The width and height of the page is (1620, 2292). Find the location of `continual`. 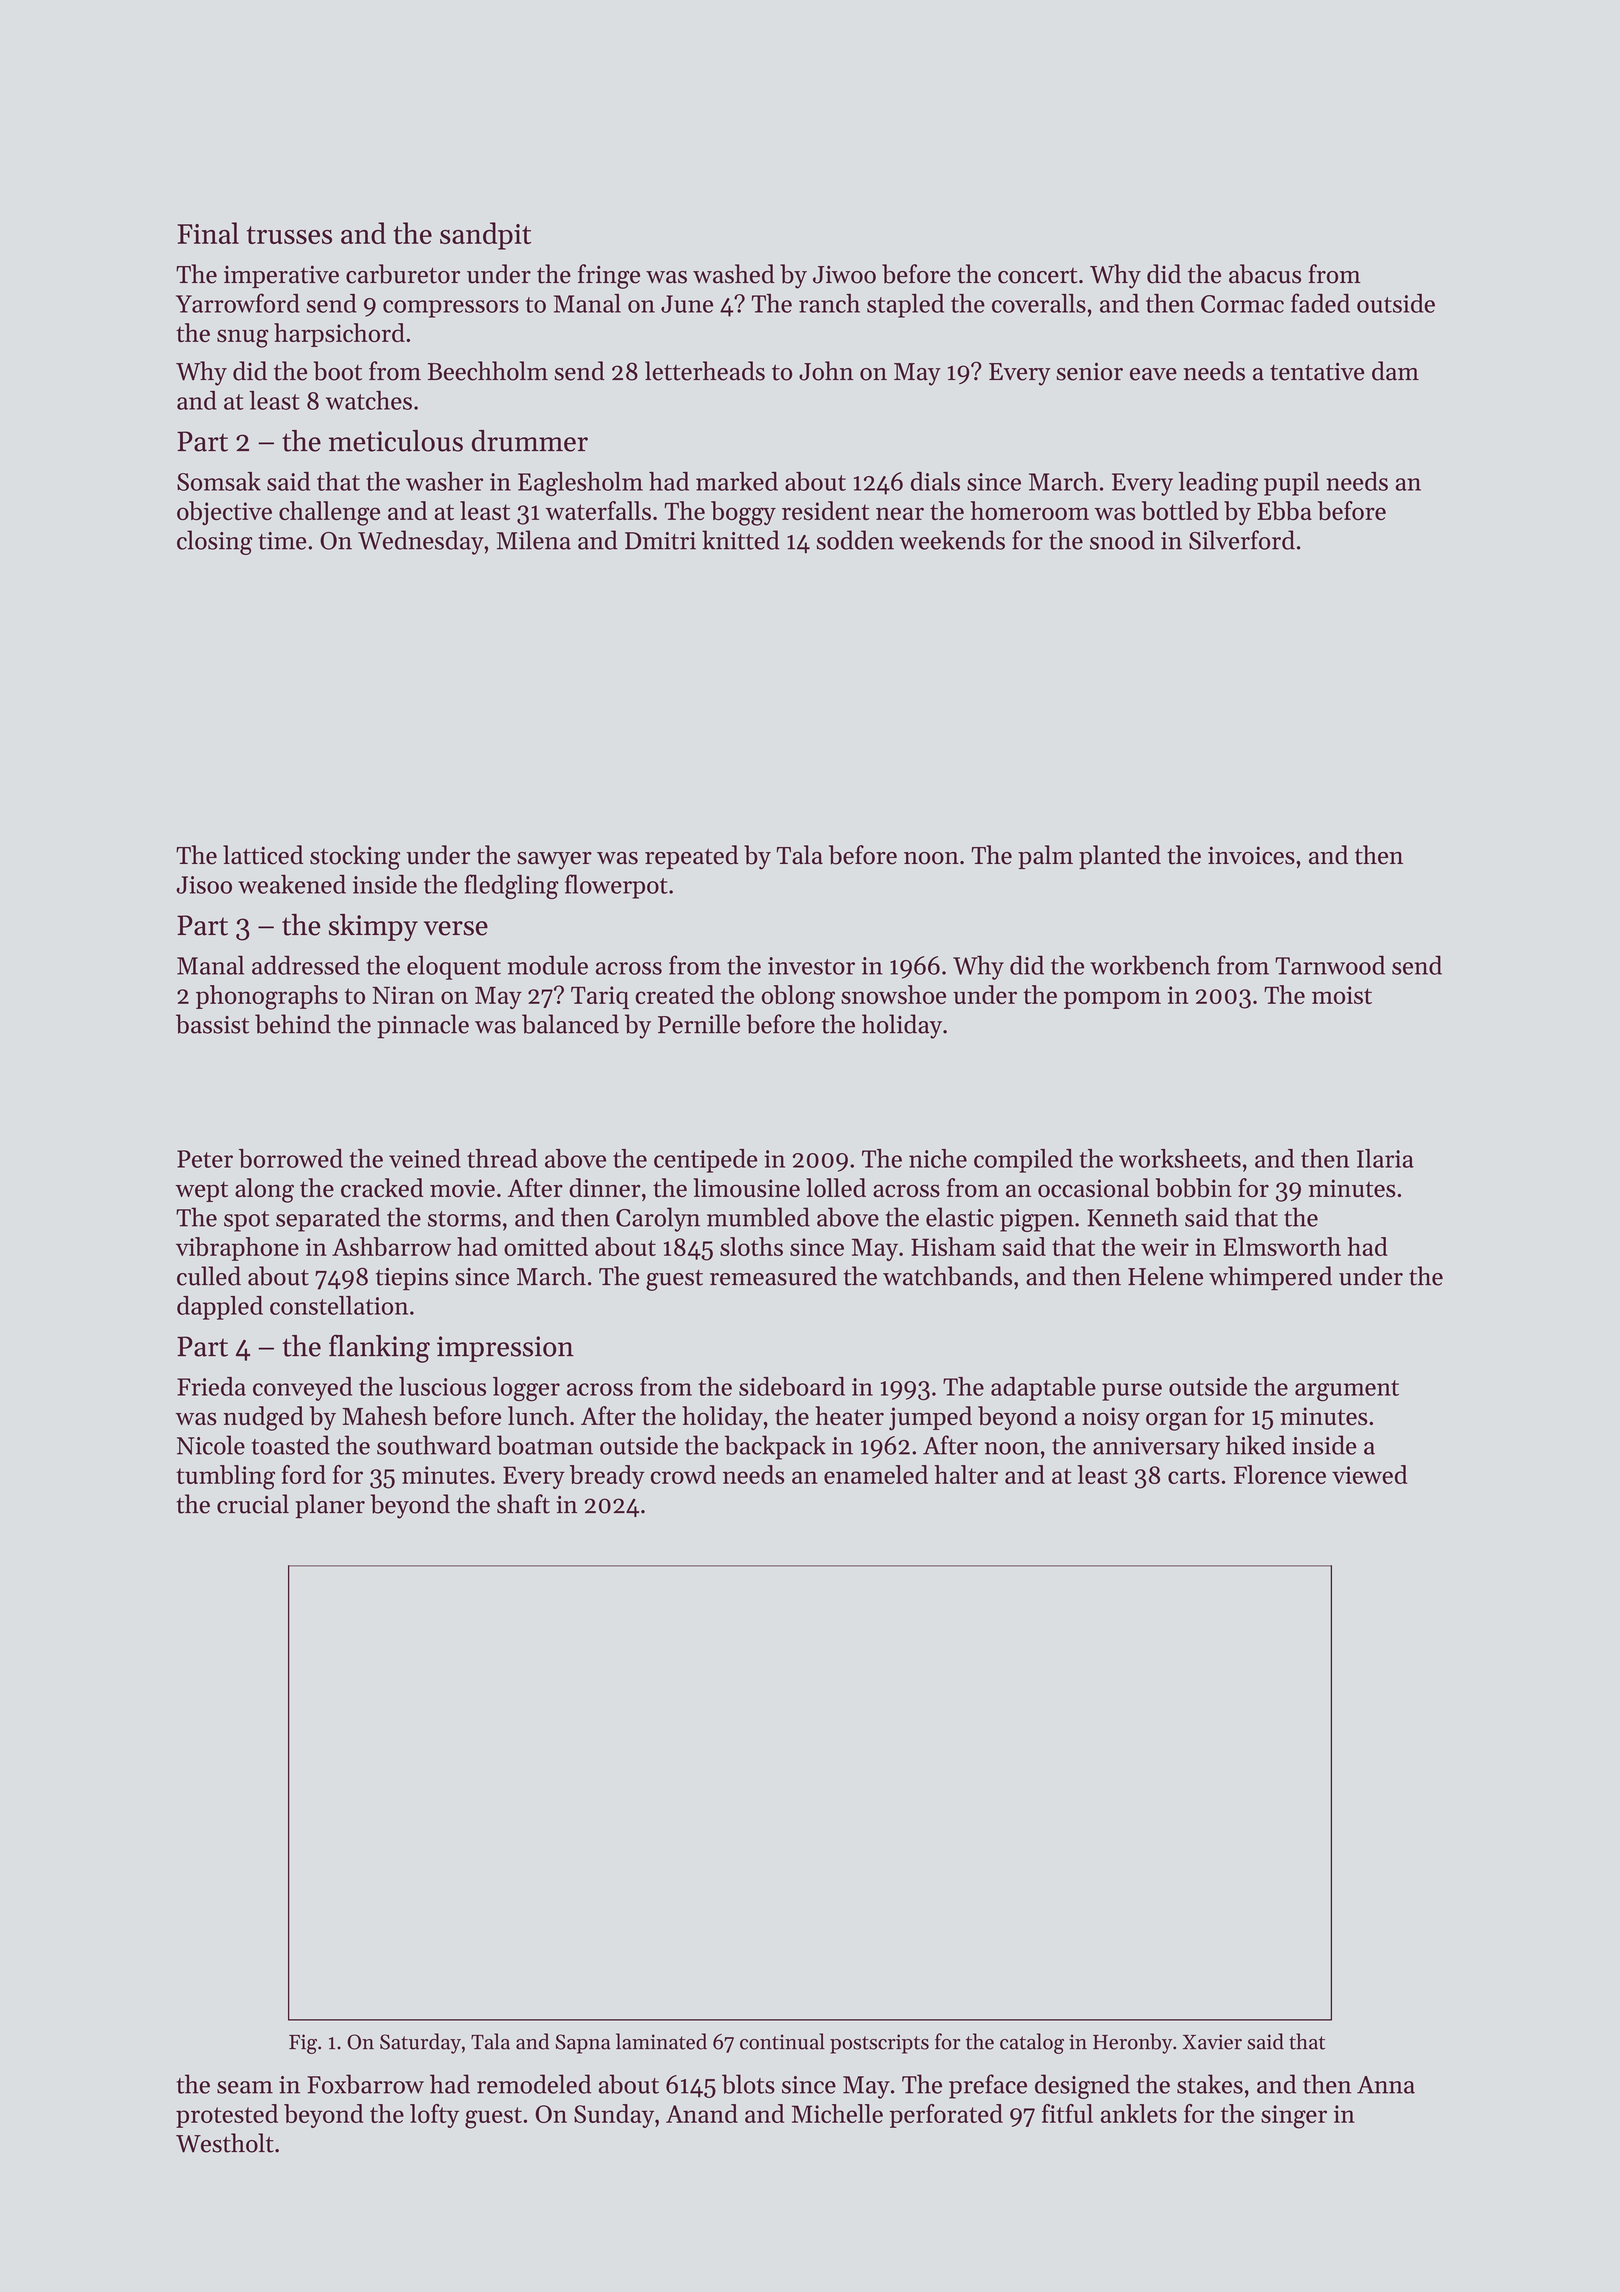

continual is located at coordinates (782, 2041).
